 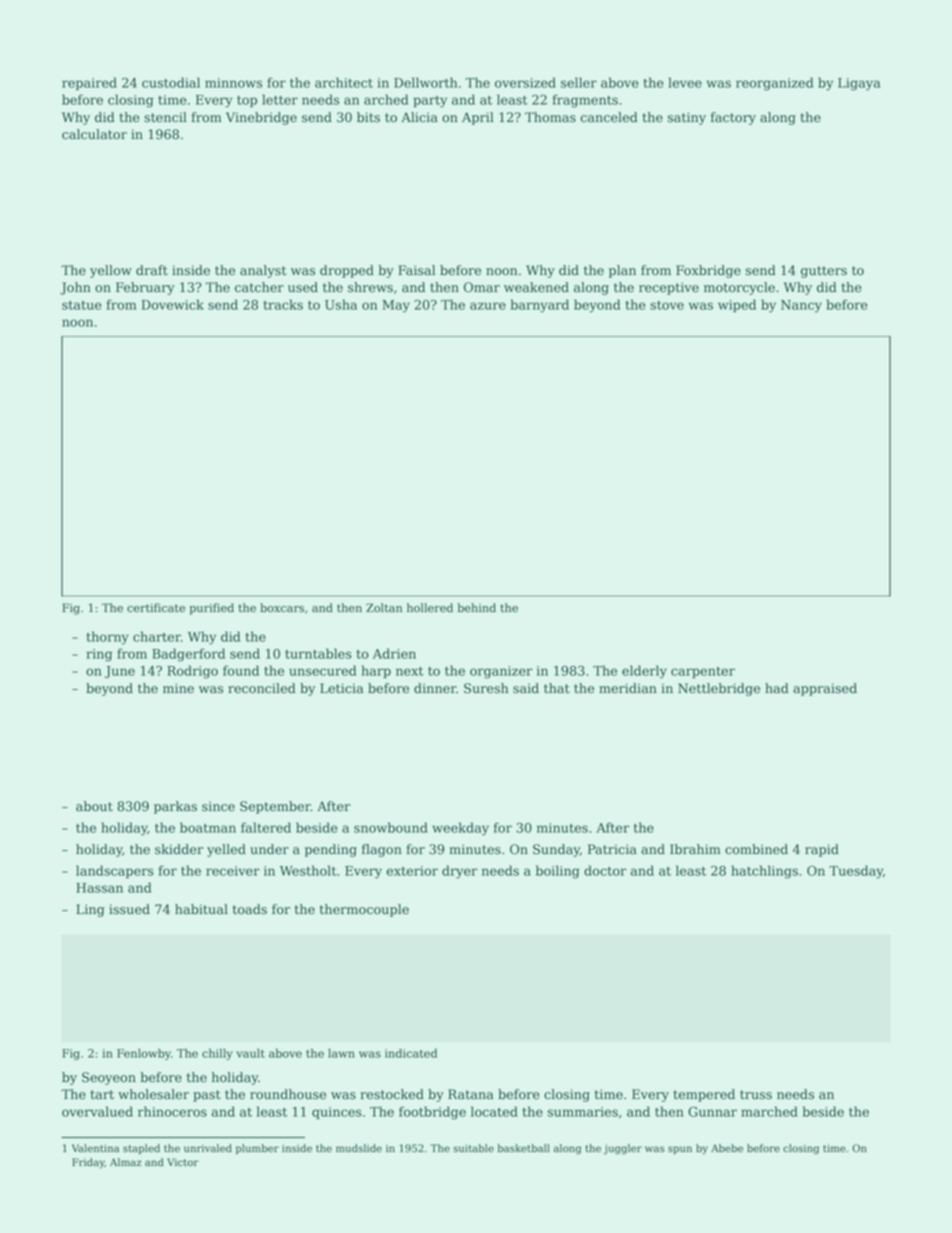 I want to click on had, so click(x=777, y=688).
